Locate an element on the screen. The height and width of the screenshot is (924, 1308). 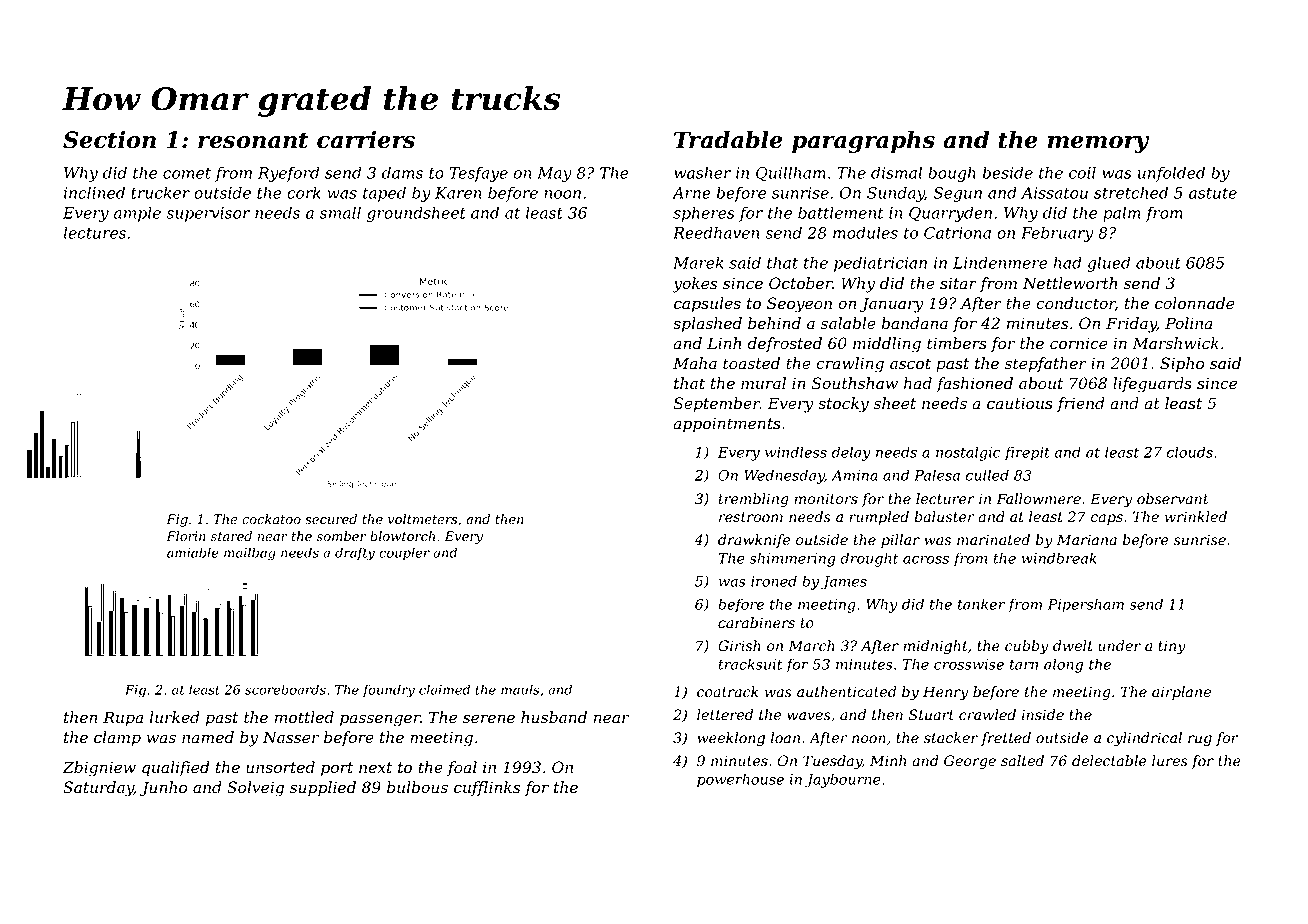
Mariana is located at coordinates (1087, 540).
